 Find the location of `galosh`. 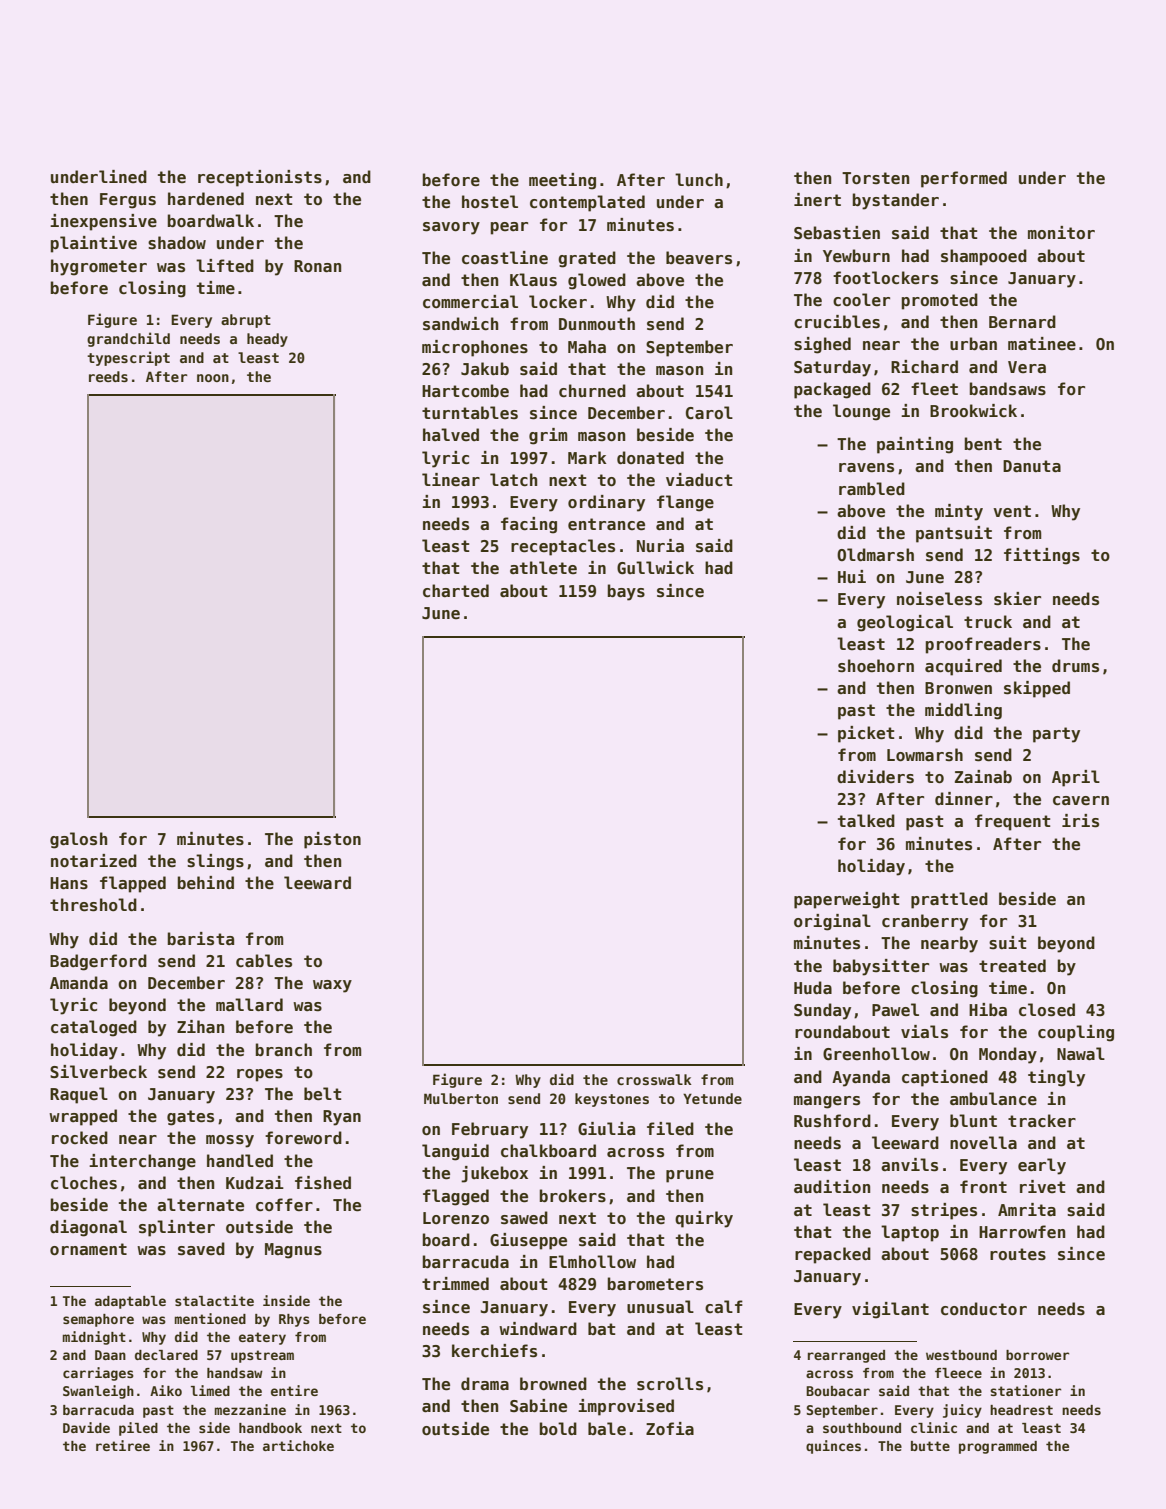

galosh is located at coordinates (78, 840).
